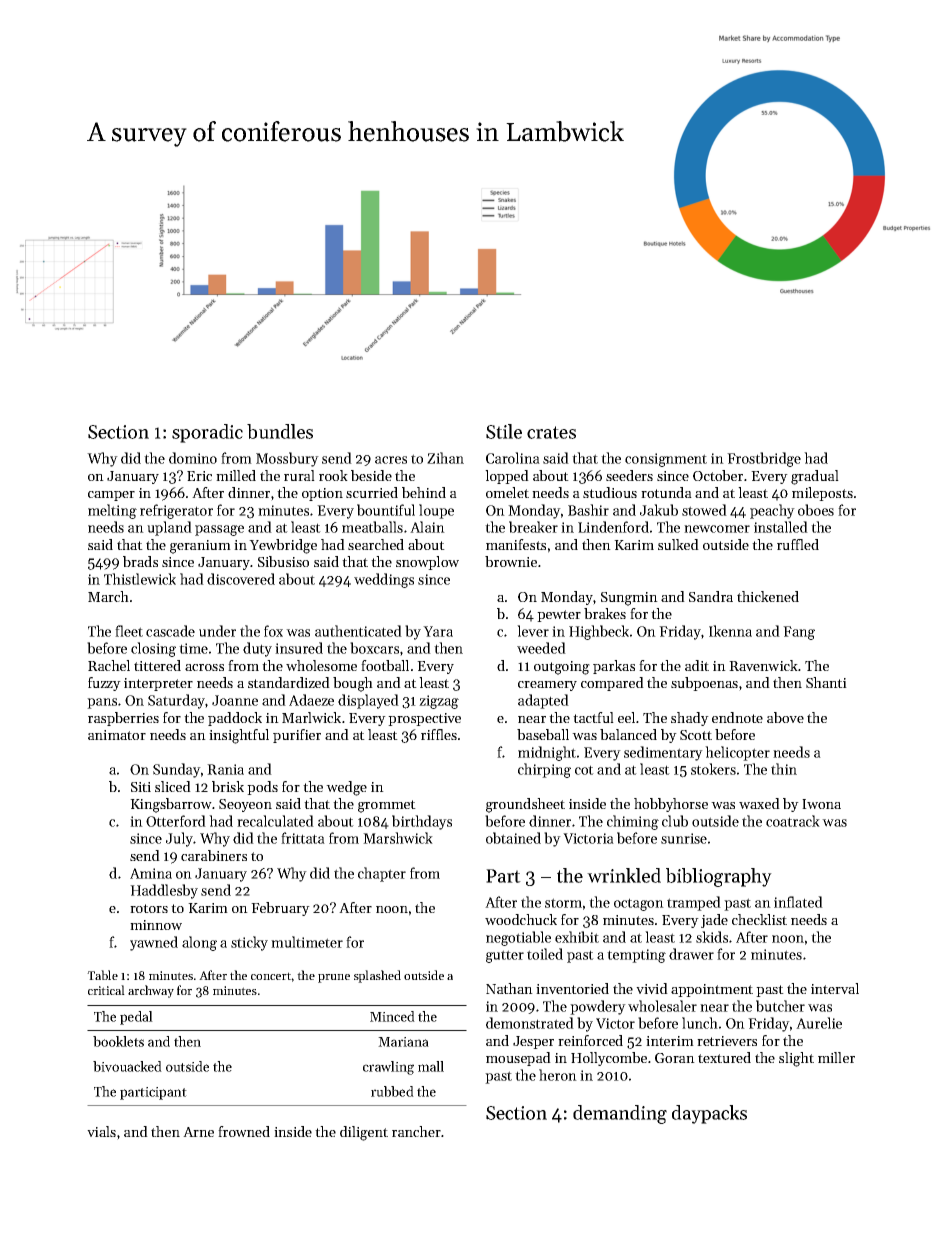 This screenshot has width=952, height=1233. Describe the element at coordinates (709, 1114) in the screenshot. I see `daypacks` at that location.
